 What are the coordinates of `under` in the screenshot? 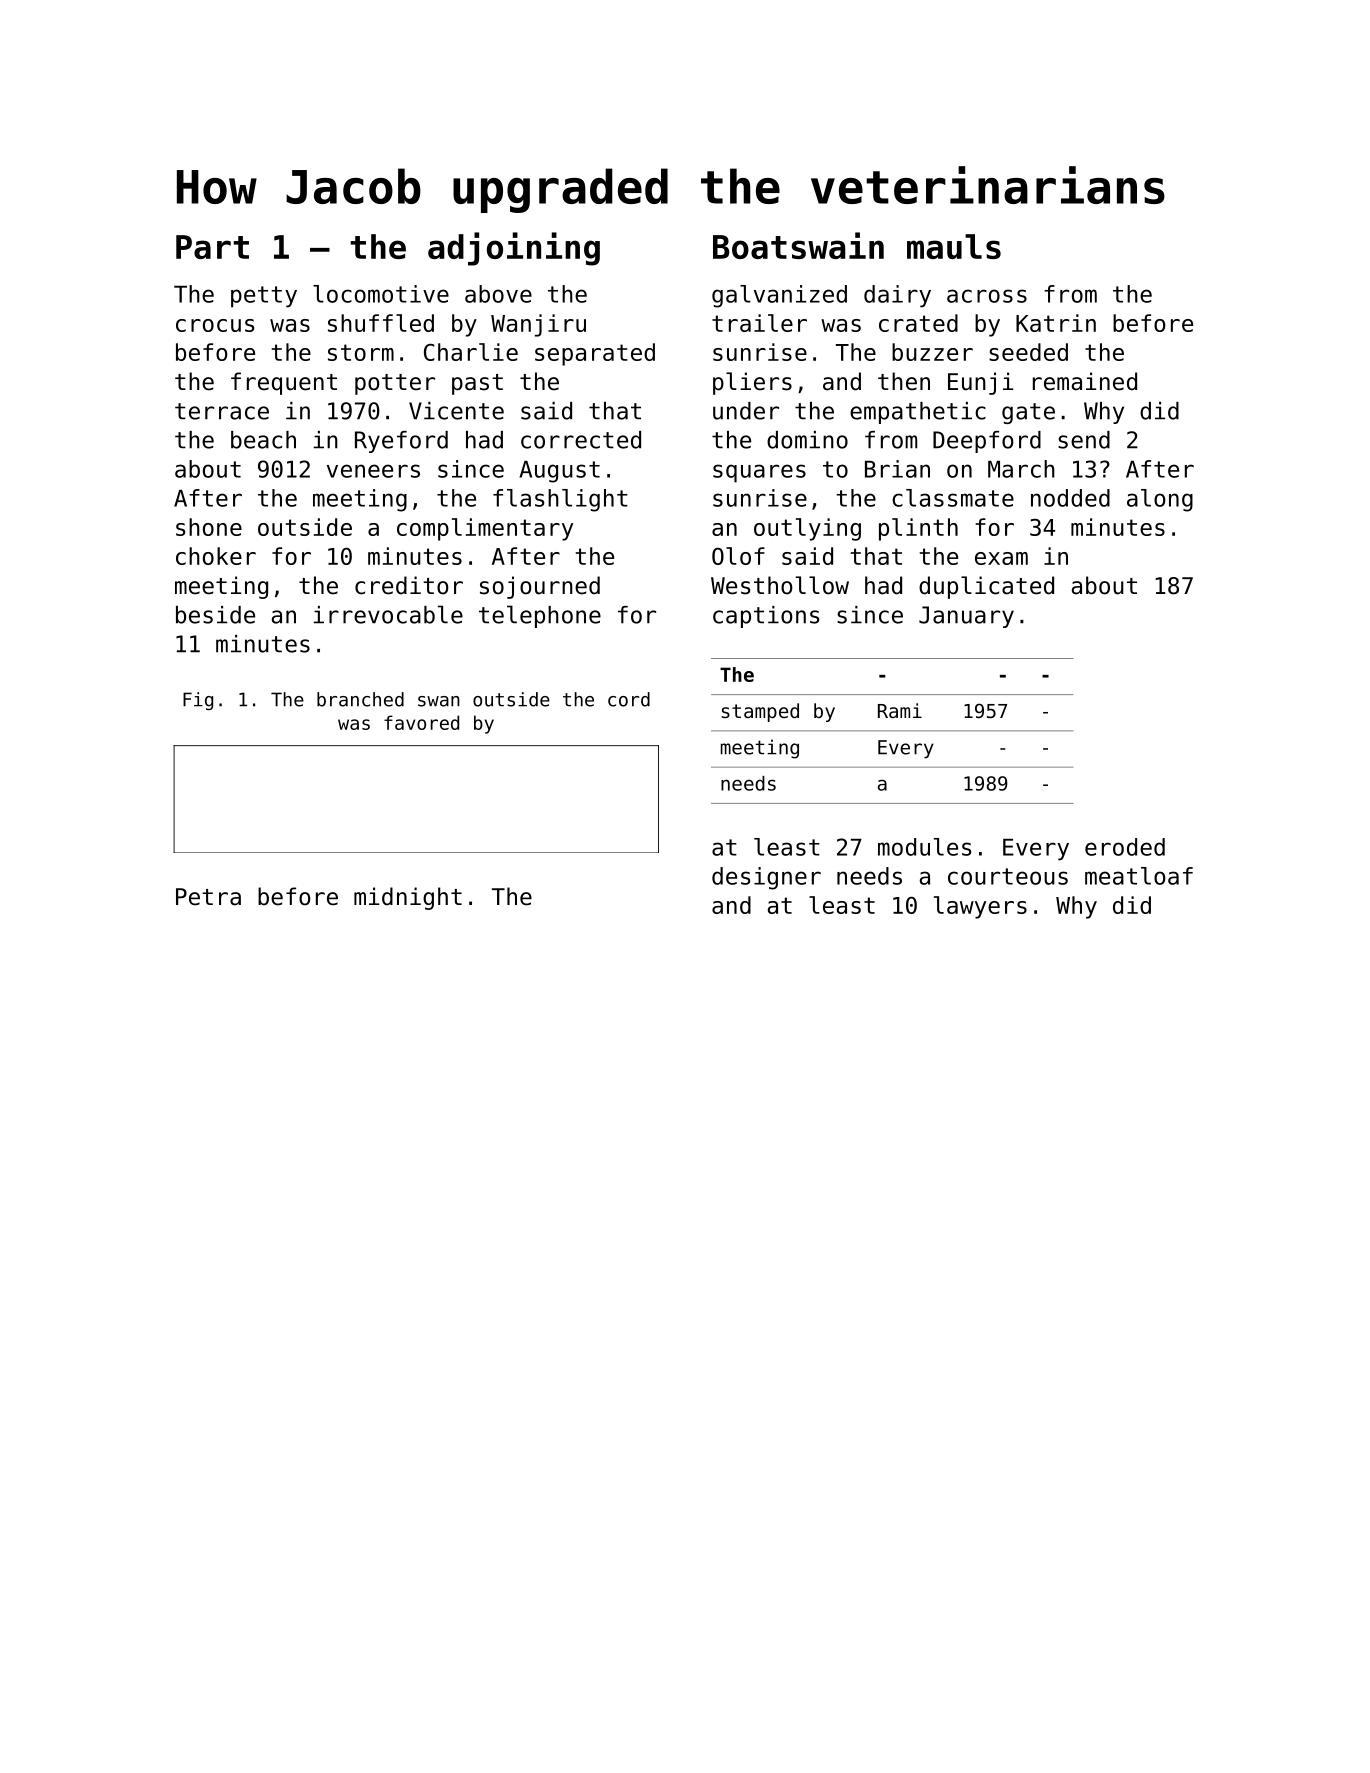 It's located at (746, 411).
